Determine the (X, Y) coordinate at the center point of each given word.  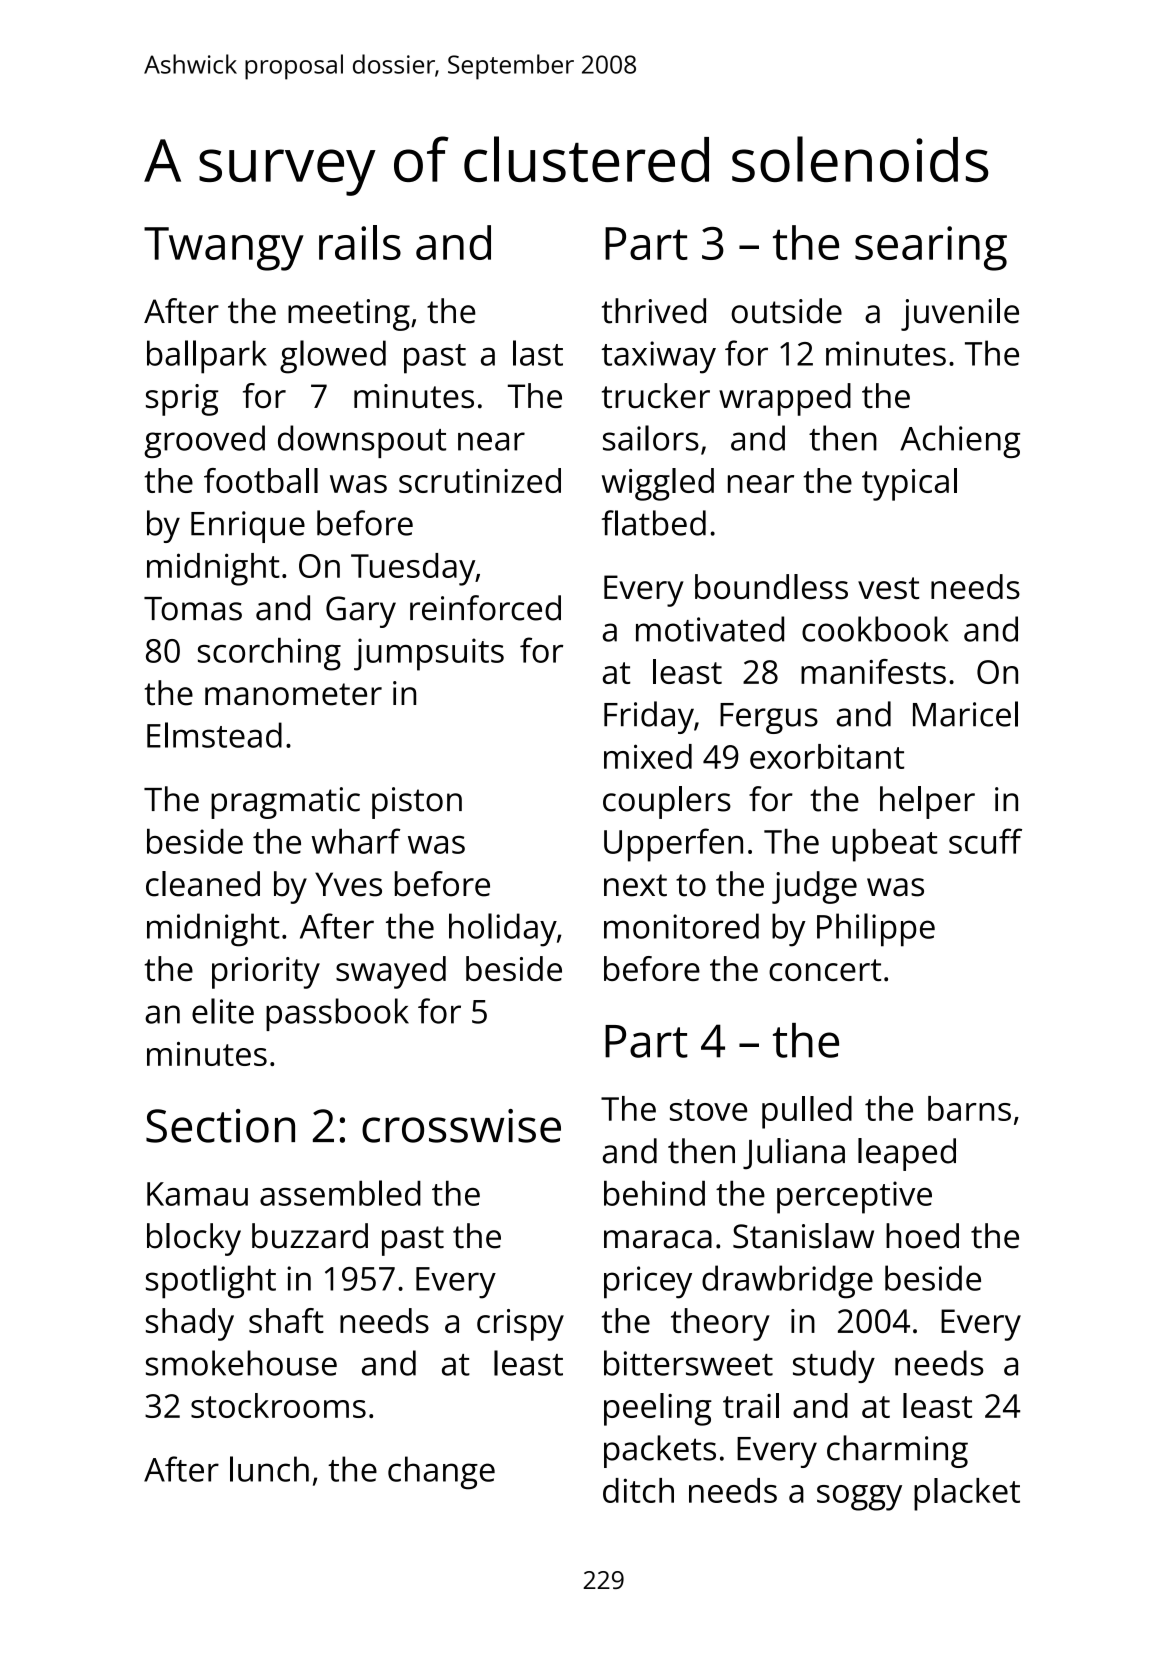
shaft (286, 1320)
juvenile (960, 314)
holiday (503, 930)
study (834, 1366)
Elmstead (214, 735)
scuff (985, 841)
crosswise (461, 1126)
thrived (654, 311)
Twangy (224, 249)
